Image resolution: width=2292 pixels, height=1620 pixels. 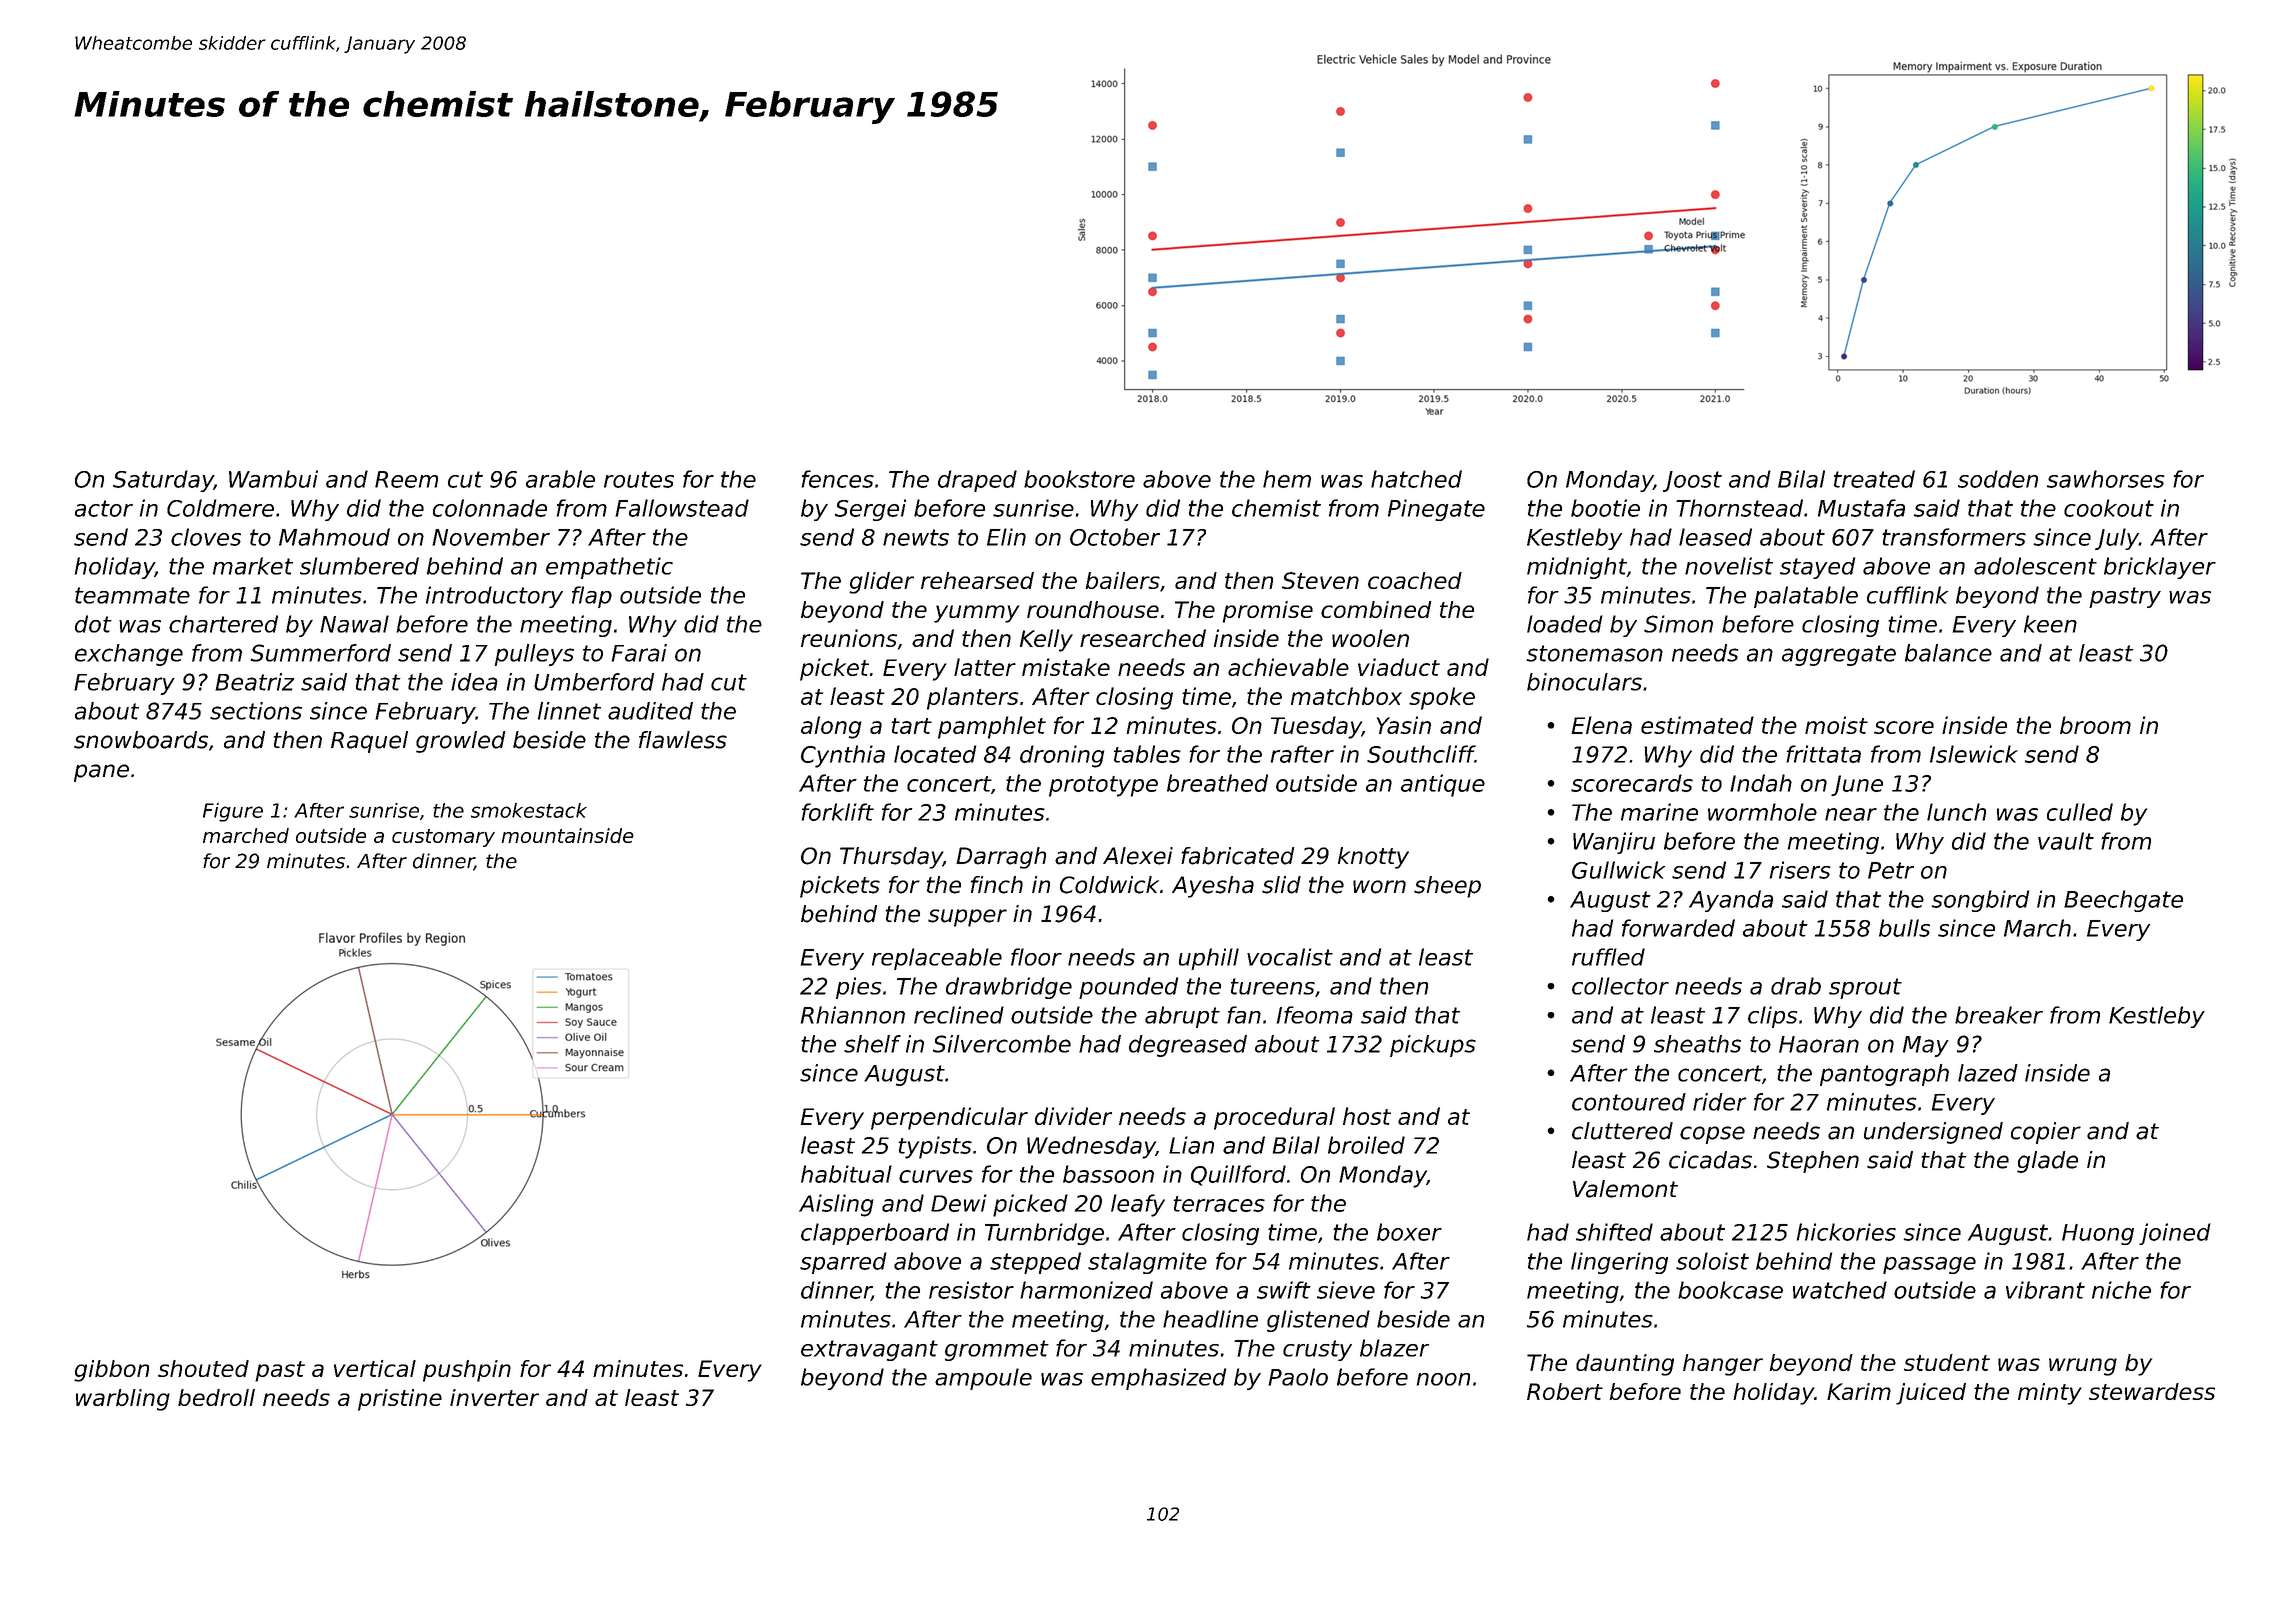 I want to click on sawhorses, so click(x=2105, y=479).
